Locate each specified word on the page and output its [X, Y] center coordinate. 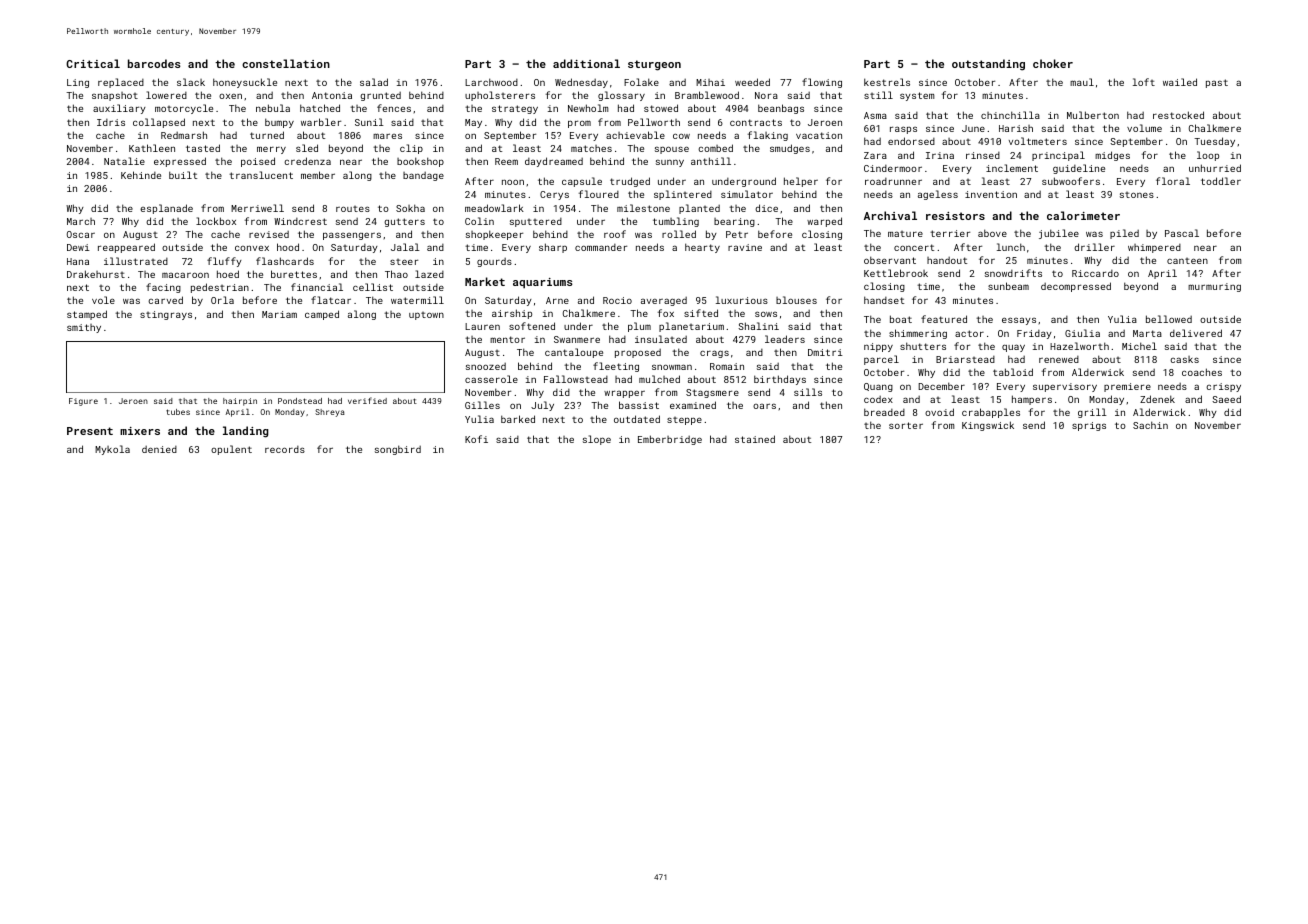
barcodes [154, 63]
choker [1053, 63]
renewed [1059, 359]
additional [586, 63]
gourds [494, 262]
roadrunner [893, 181]
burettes [294, 274]
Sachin [1150, 425]
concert [914, 247]
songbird [398, 450]
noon [513, 182]
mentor [507, 339]
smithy [84, 328]
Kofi [476, 439]
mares [387, 136]
